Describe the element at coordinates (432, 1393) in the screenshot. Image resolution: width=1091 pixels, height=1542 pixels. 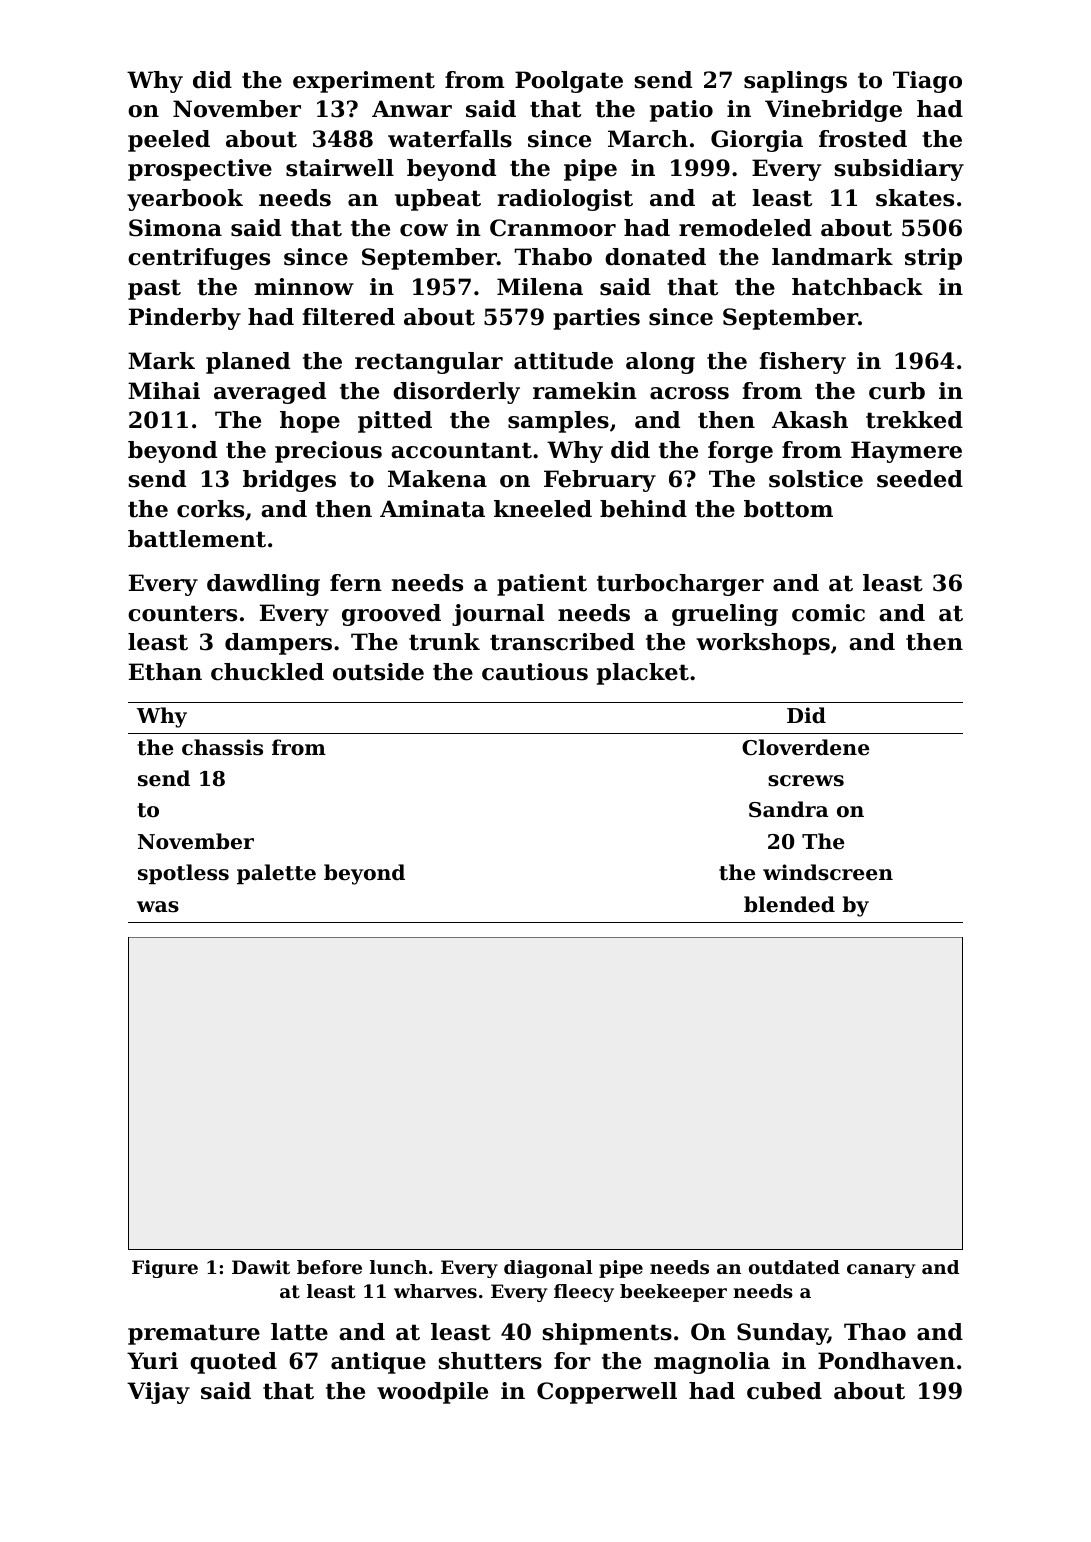
I see `woodpile` at that location.
